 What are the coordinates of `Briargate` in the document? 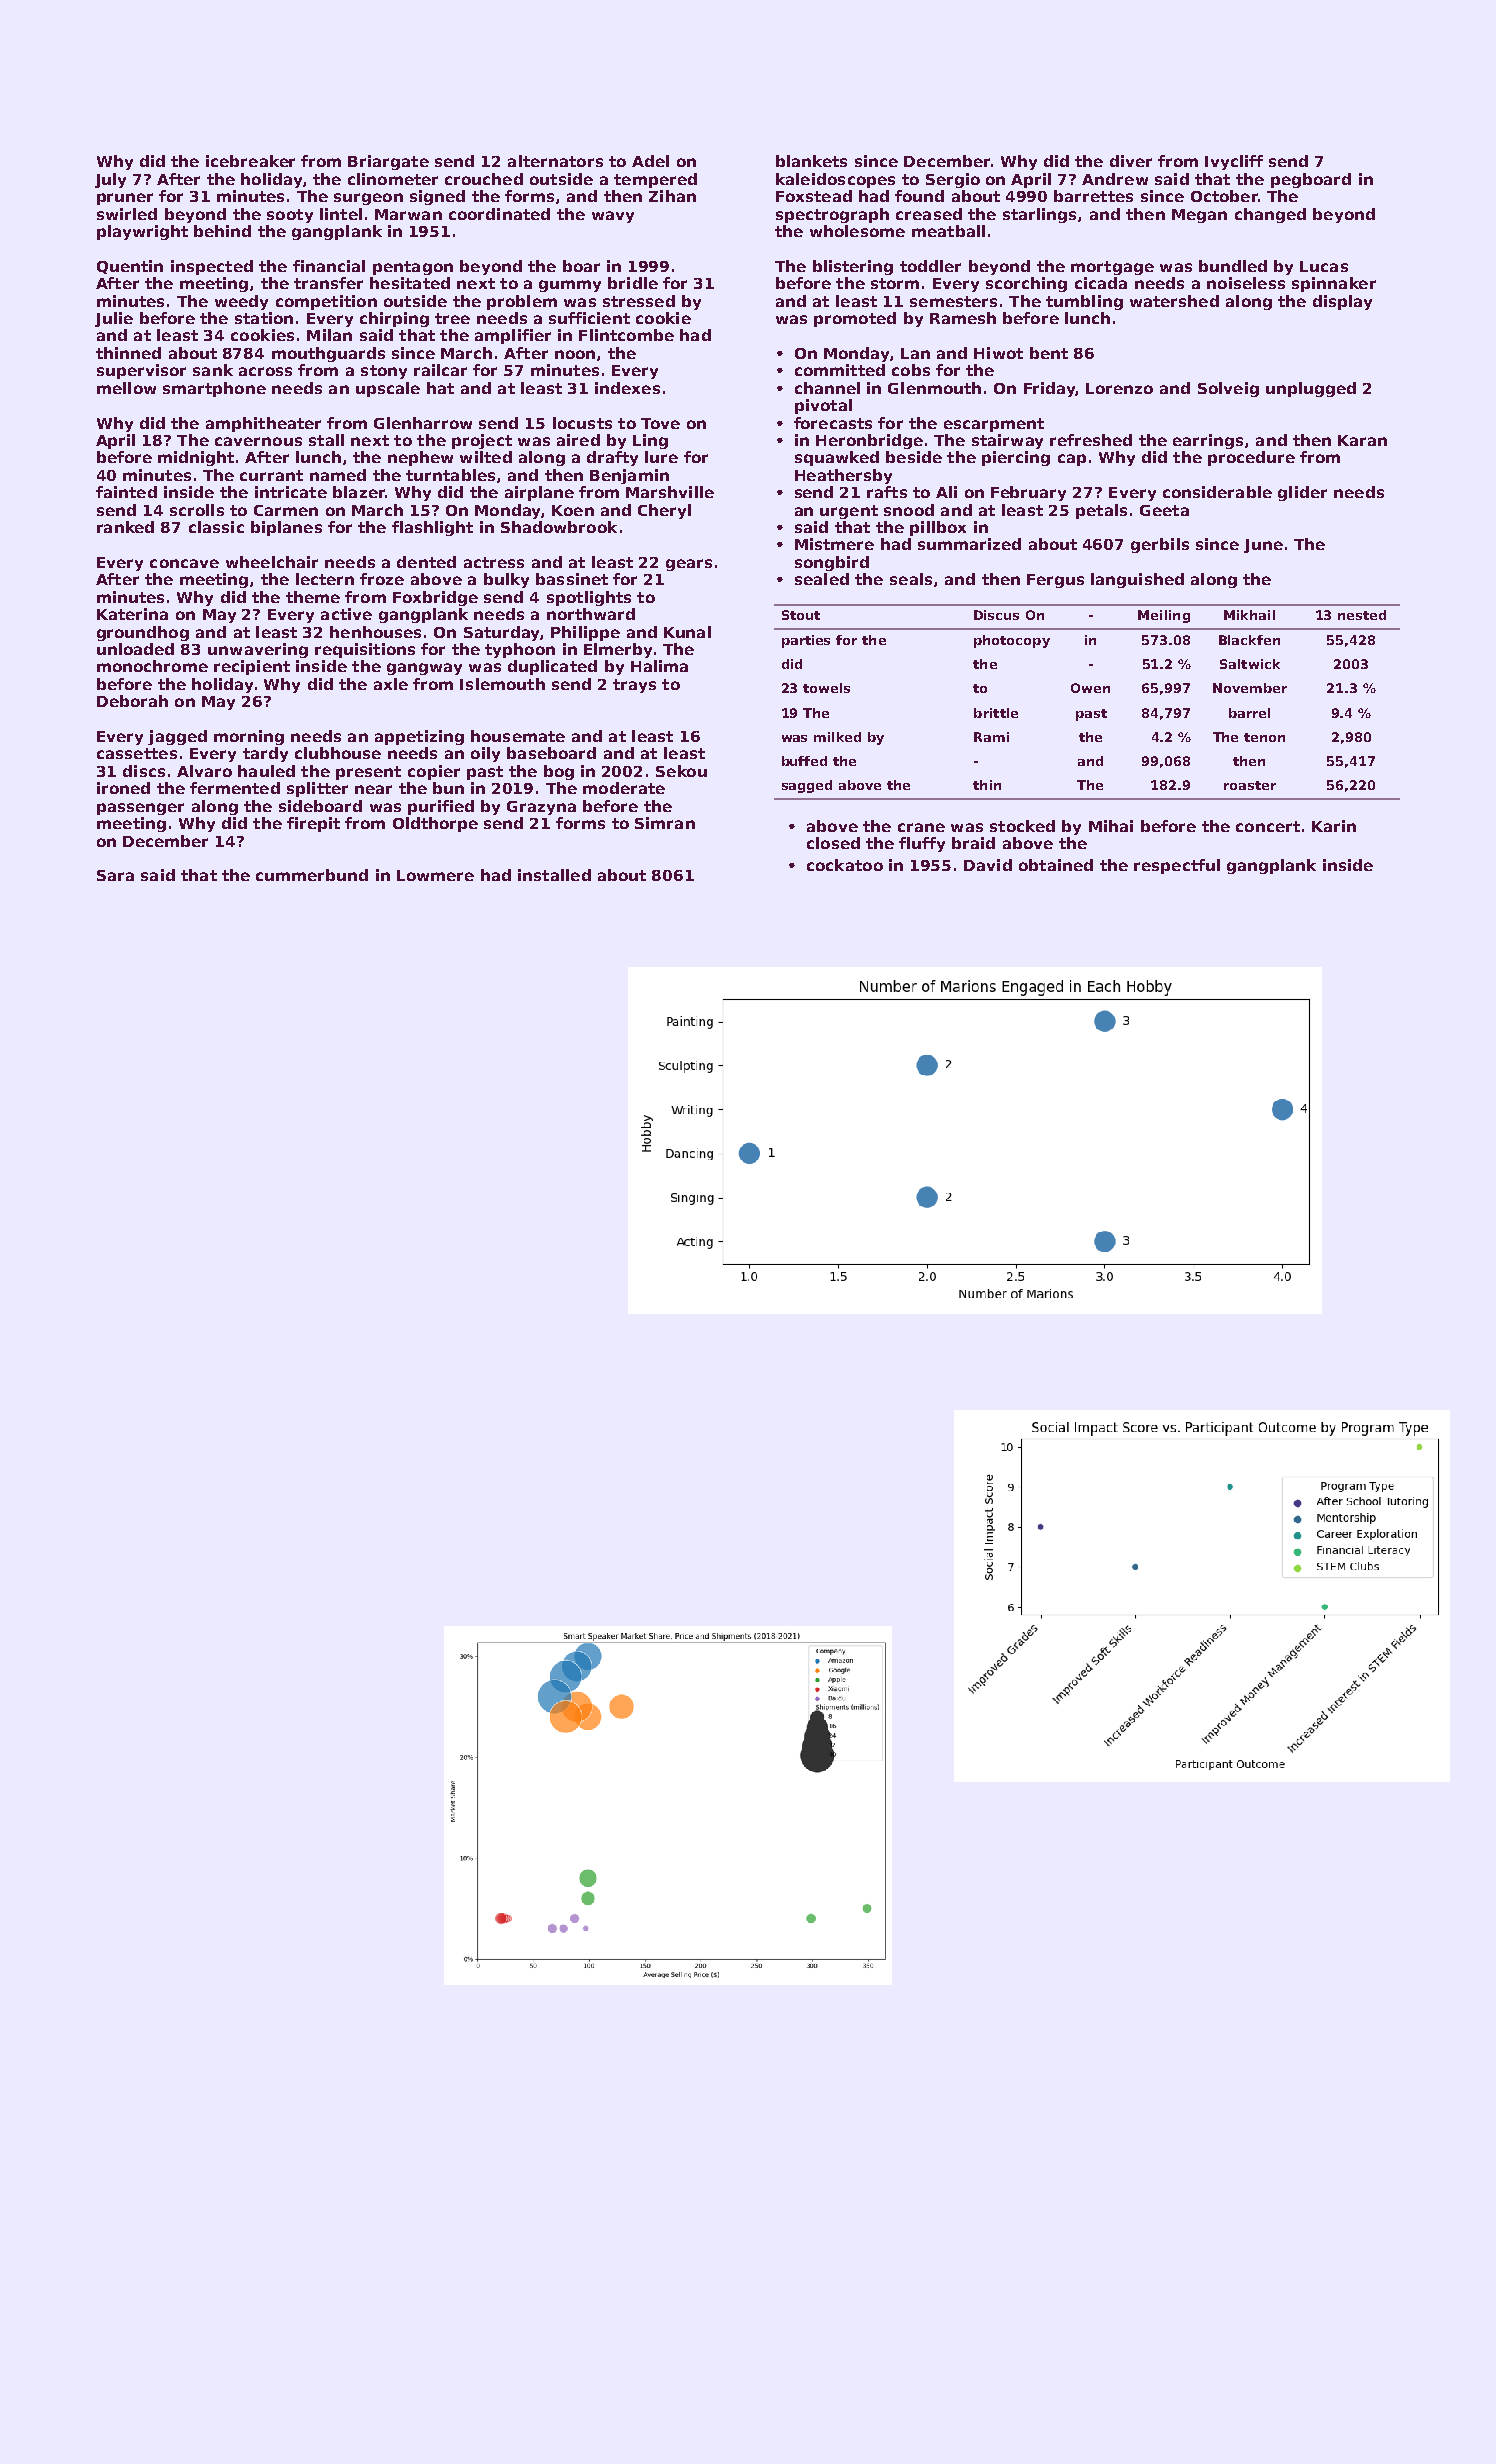 It's located at (388, 162).
